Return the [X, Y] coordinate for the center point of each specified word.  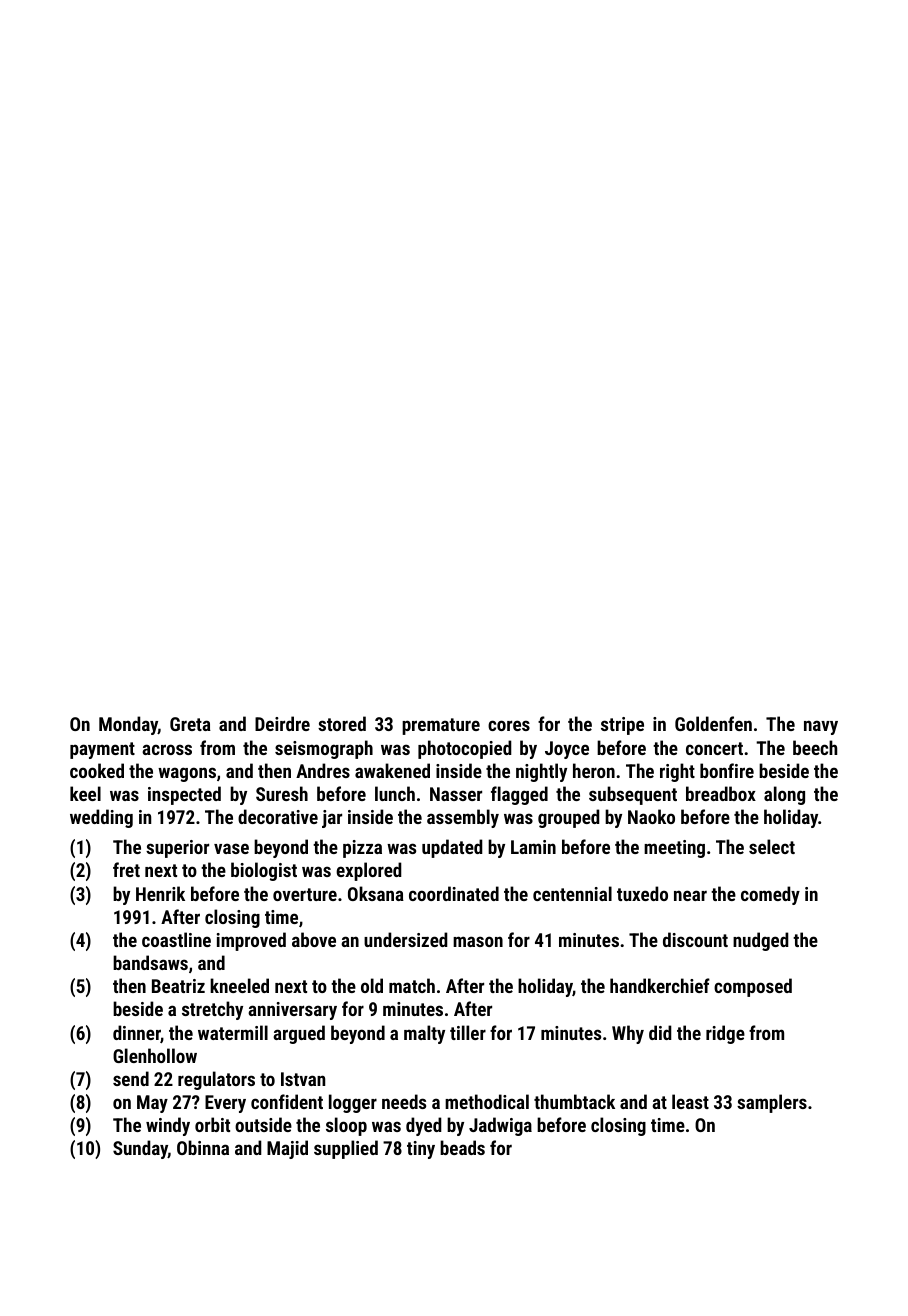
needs [404, 1101]
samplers [772, 1103]
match [412, 985]
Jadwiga [500, 1126]
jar [332, 819]
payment [102, 750]
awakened [392, 770]
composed [753, 987]
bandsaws [150, 962]
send [131, 1078]
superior [177, 849]
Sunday [140, 1149]
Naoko [651, 816]
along [784, 795]
